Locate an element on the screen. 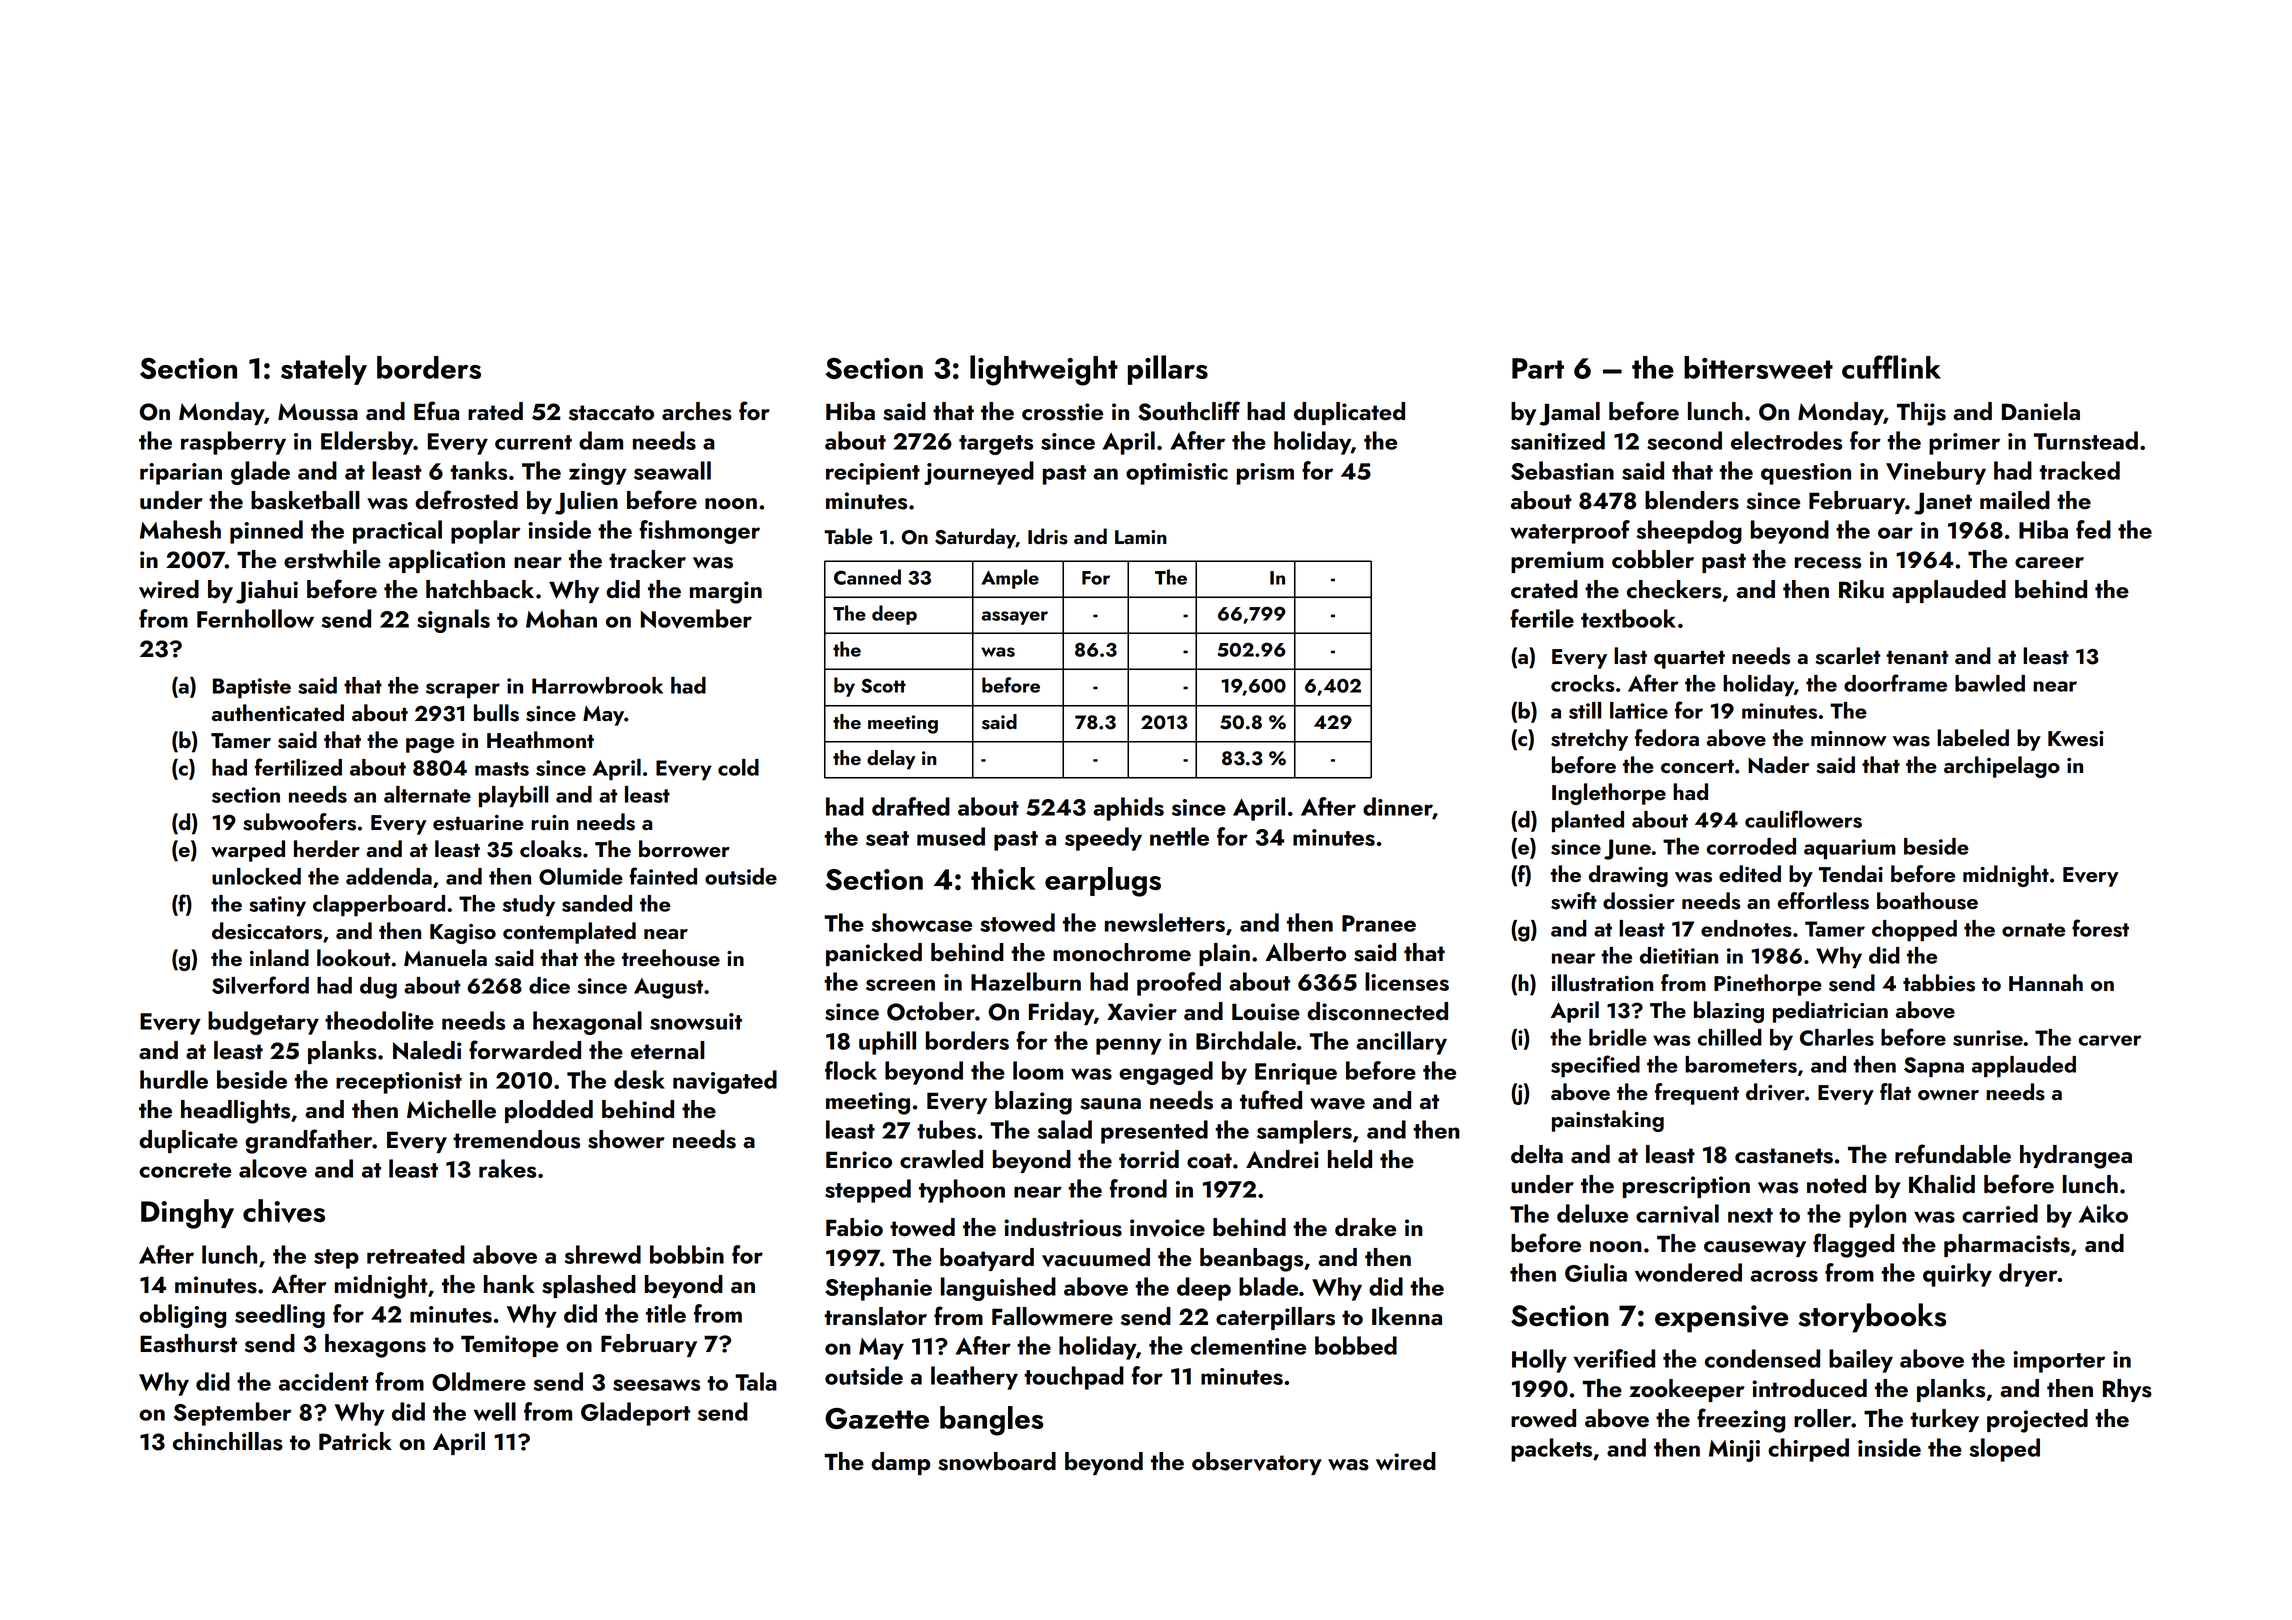 Image resolution: width=2292 pixels, height=1620 pixels. dug is located at coordinates (378, 988).
